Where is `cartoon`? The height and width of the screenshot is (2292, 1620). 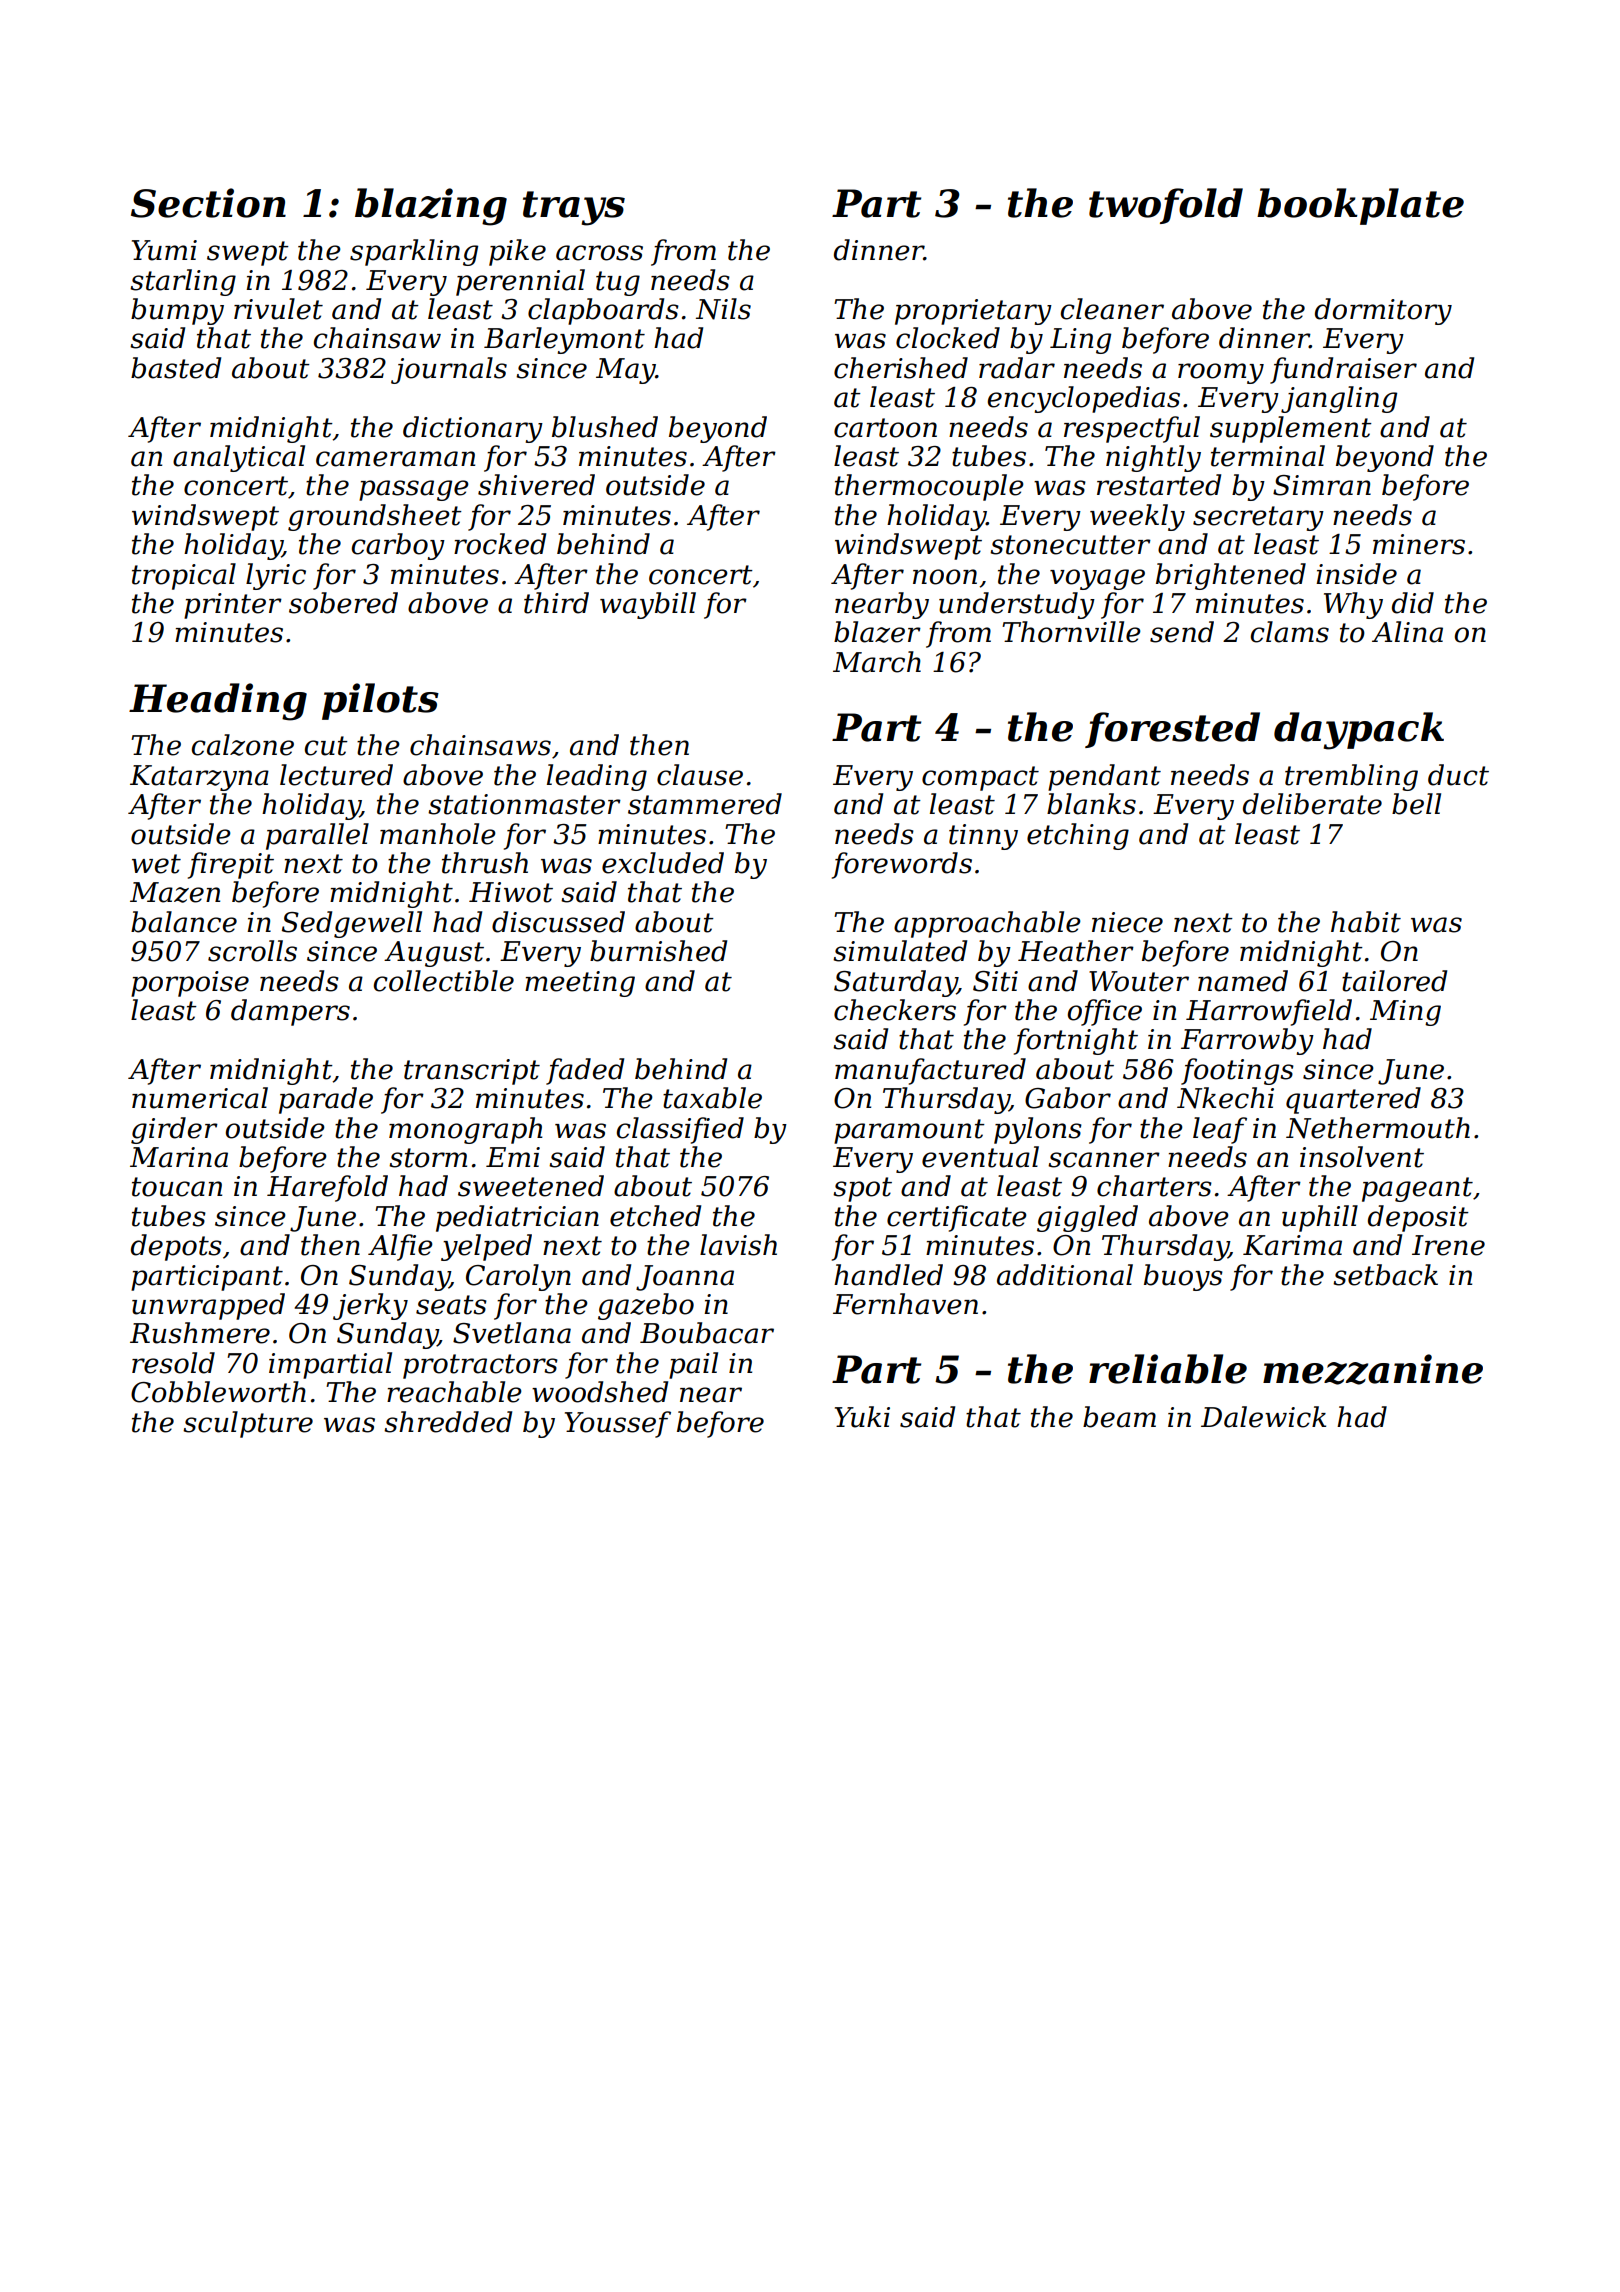 cartoon is located at coordinates (885, 428).
